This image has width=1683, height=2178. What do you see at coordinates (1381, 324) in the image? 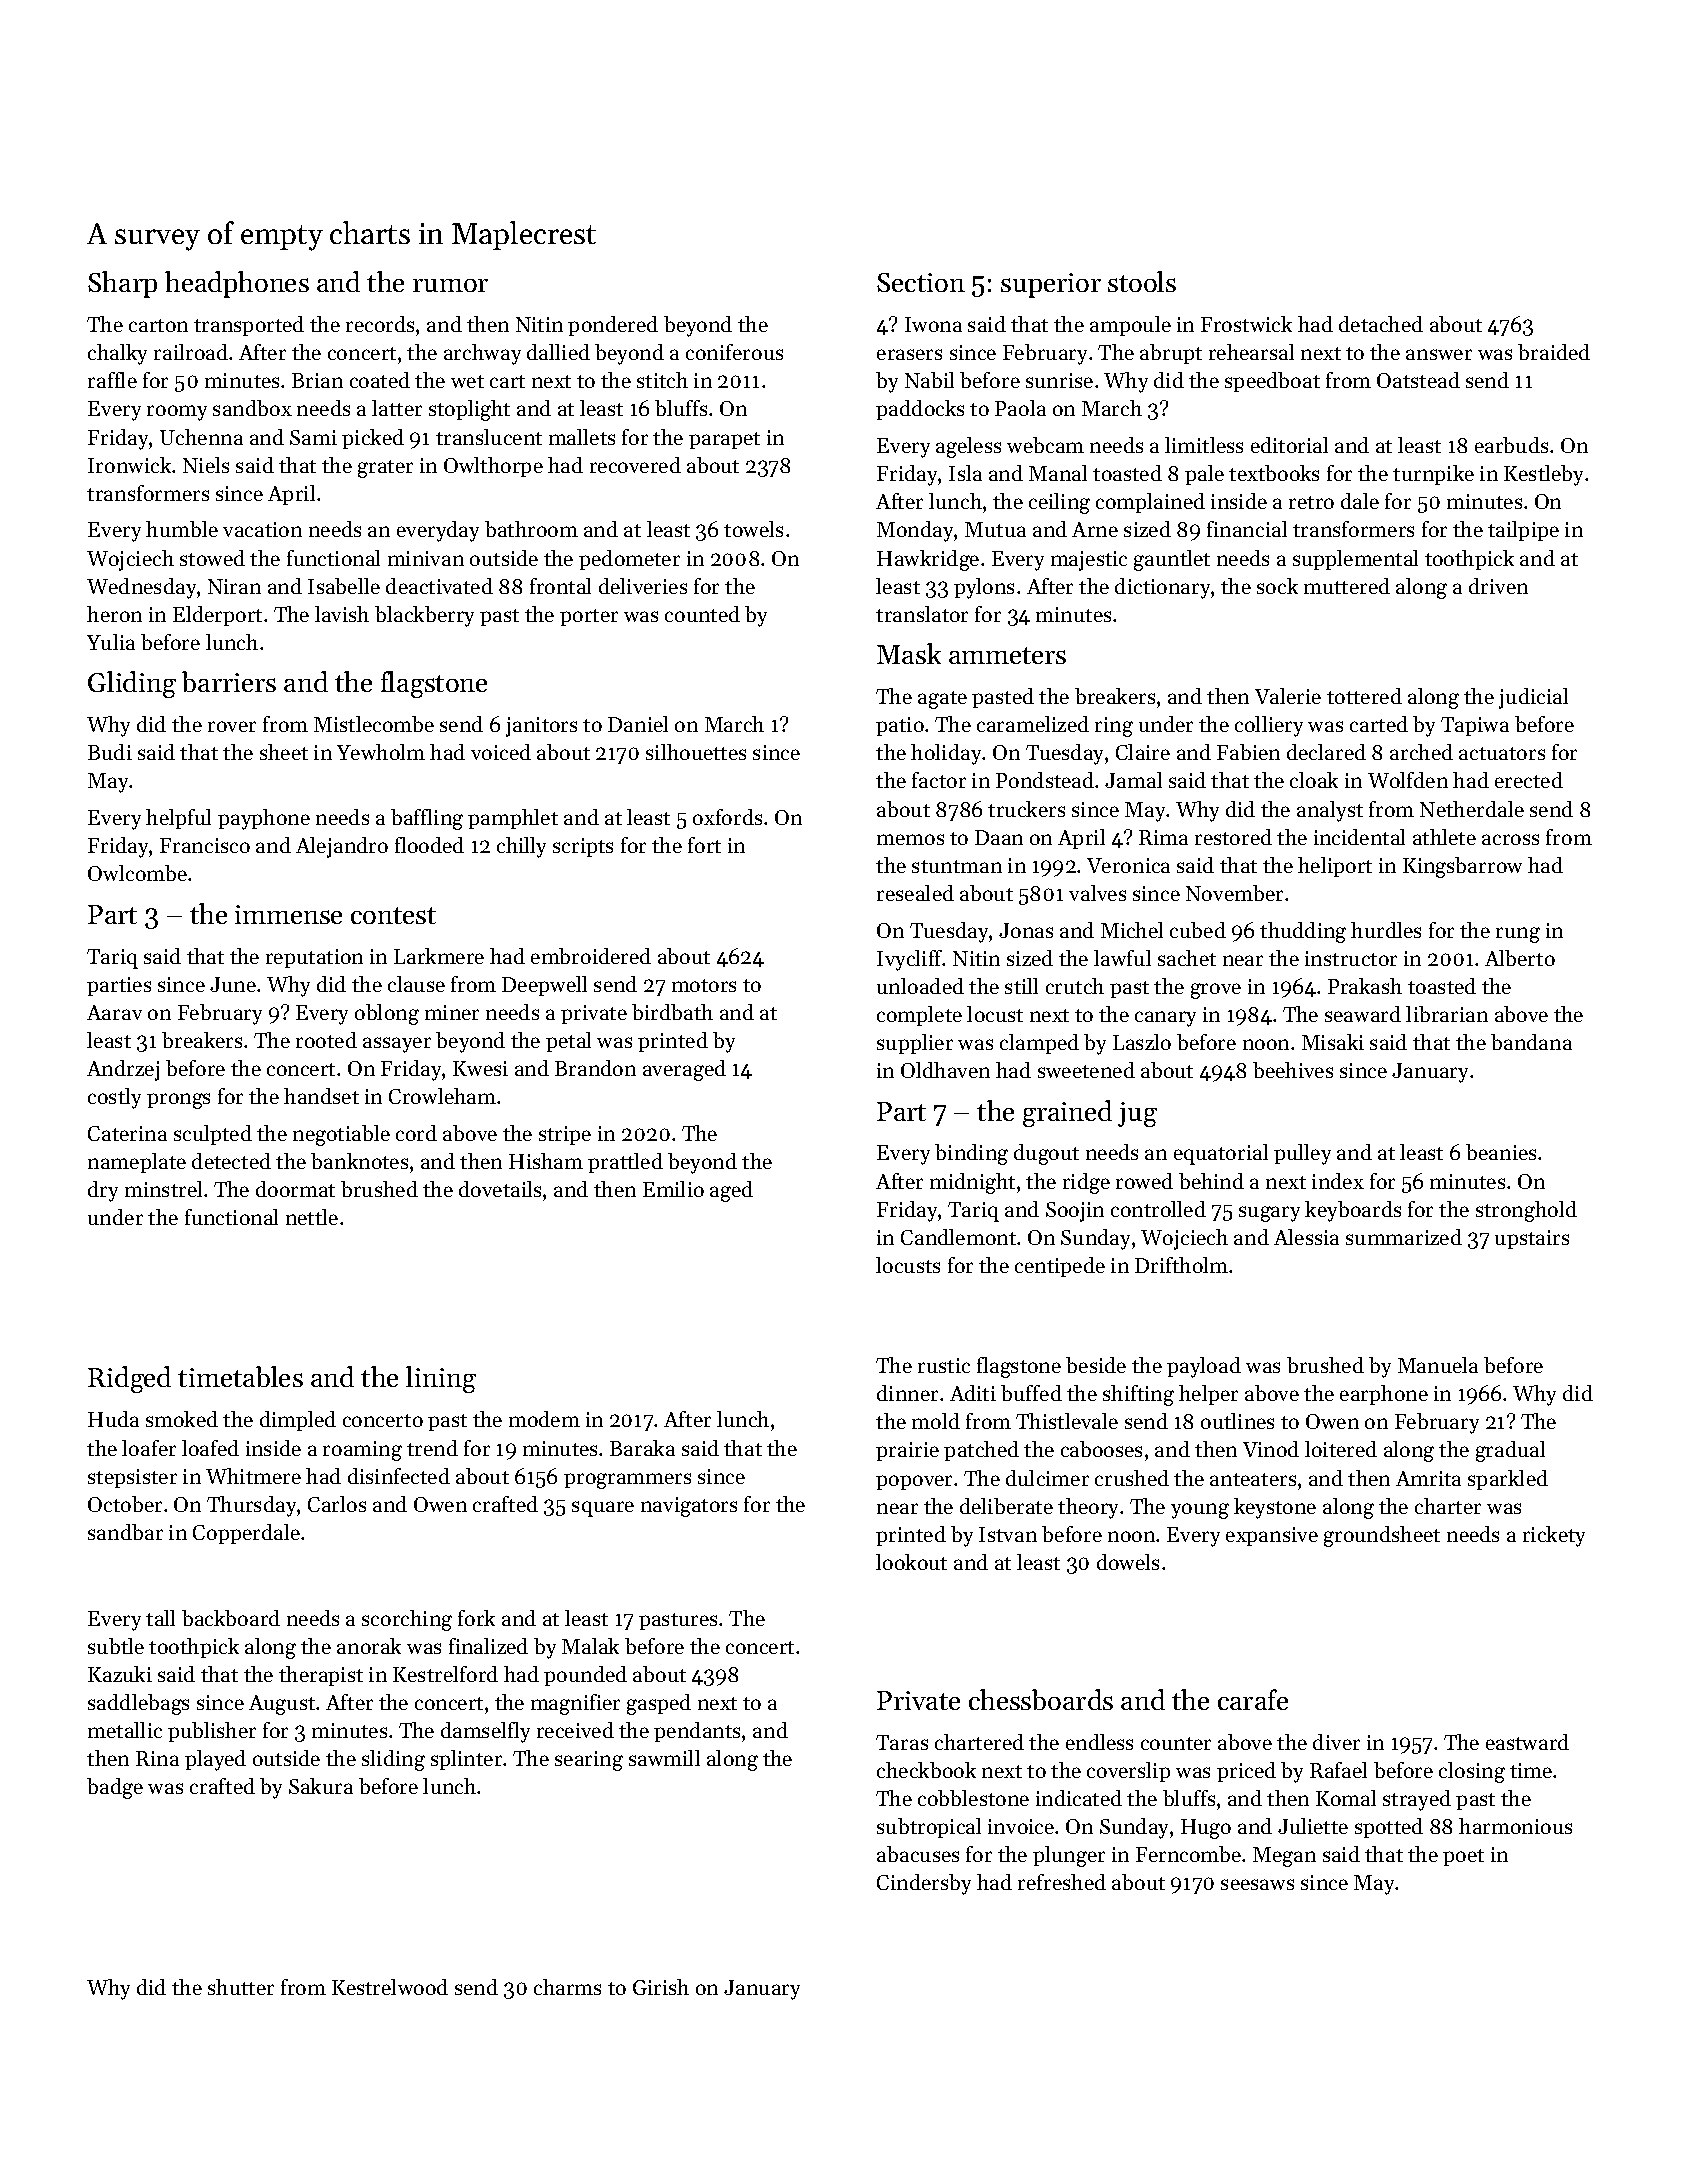
I see `detached` at bounding box center [1381, 324].
